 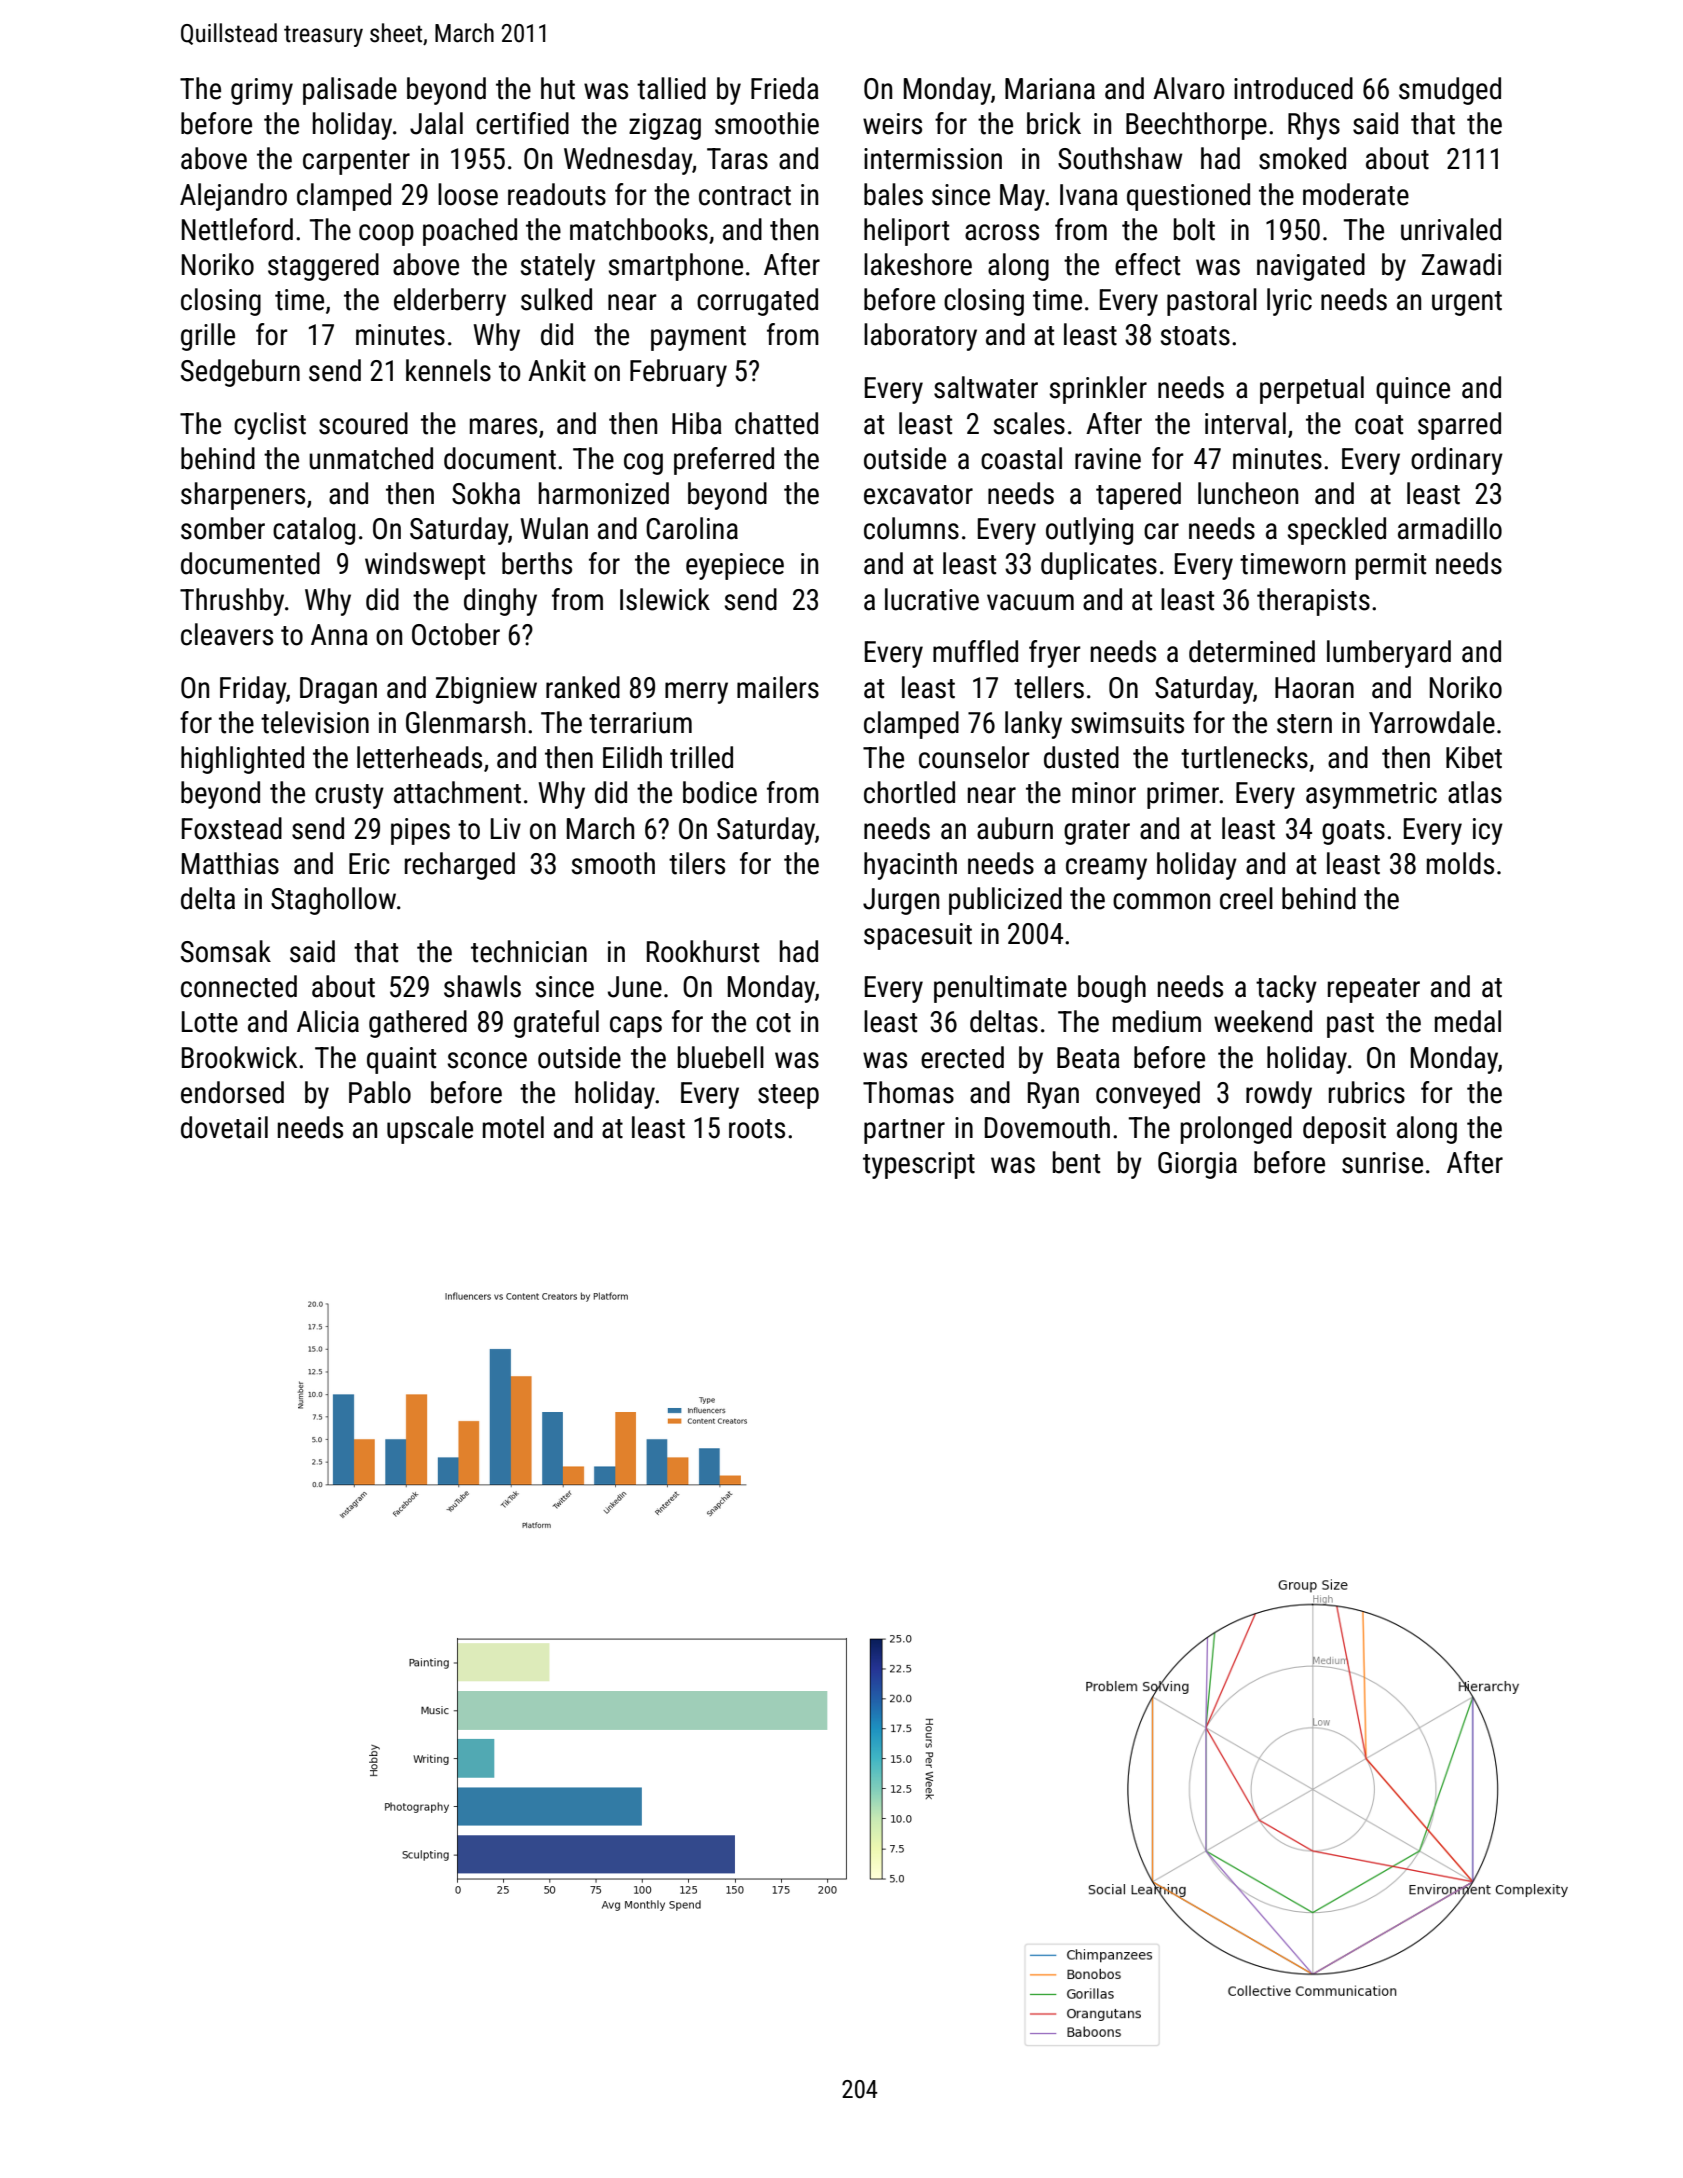 What do you see at coordinates (1374, 990) in the document?
I see `repeater` at bounding box center [1374, 990].
